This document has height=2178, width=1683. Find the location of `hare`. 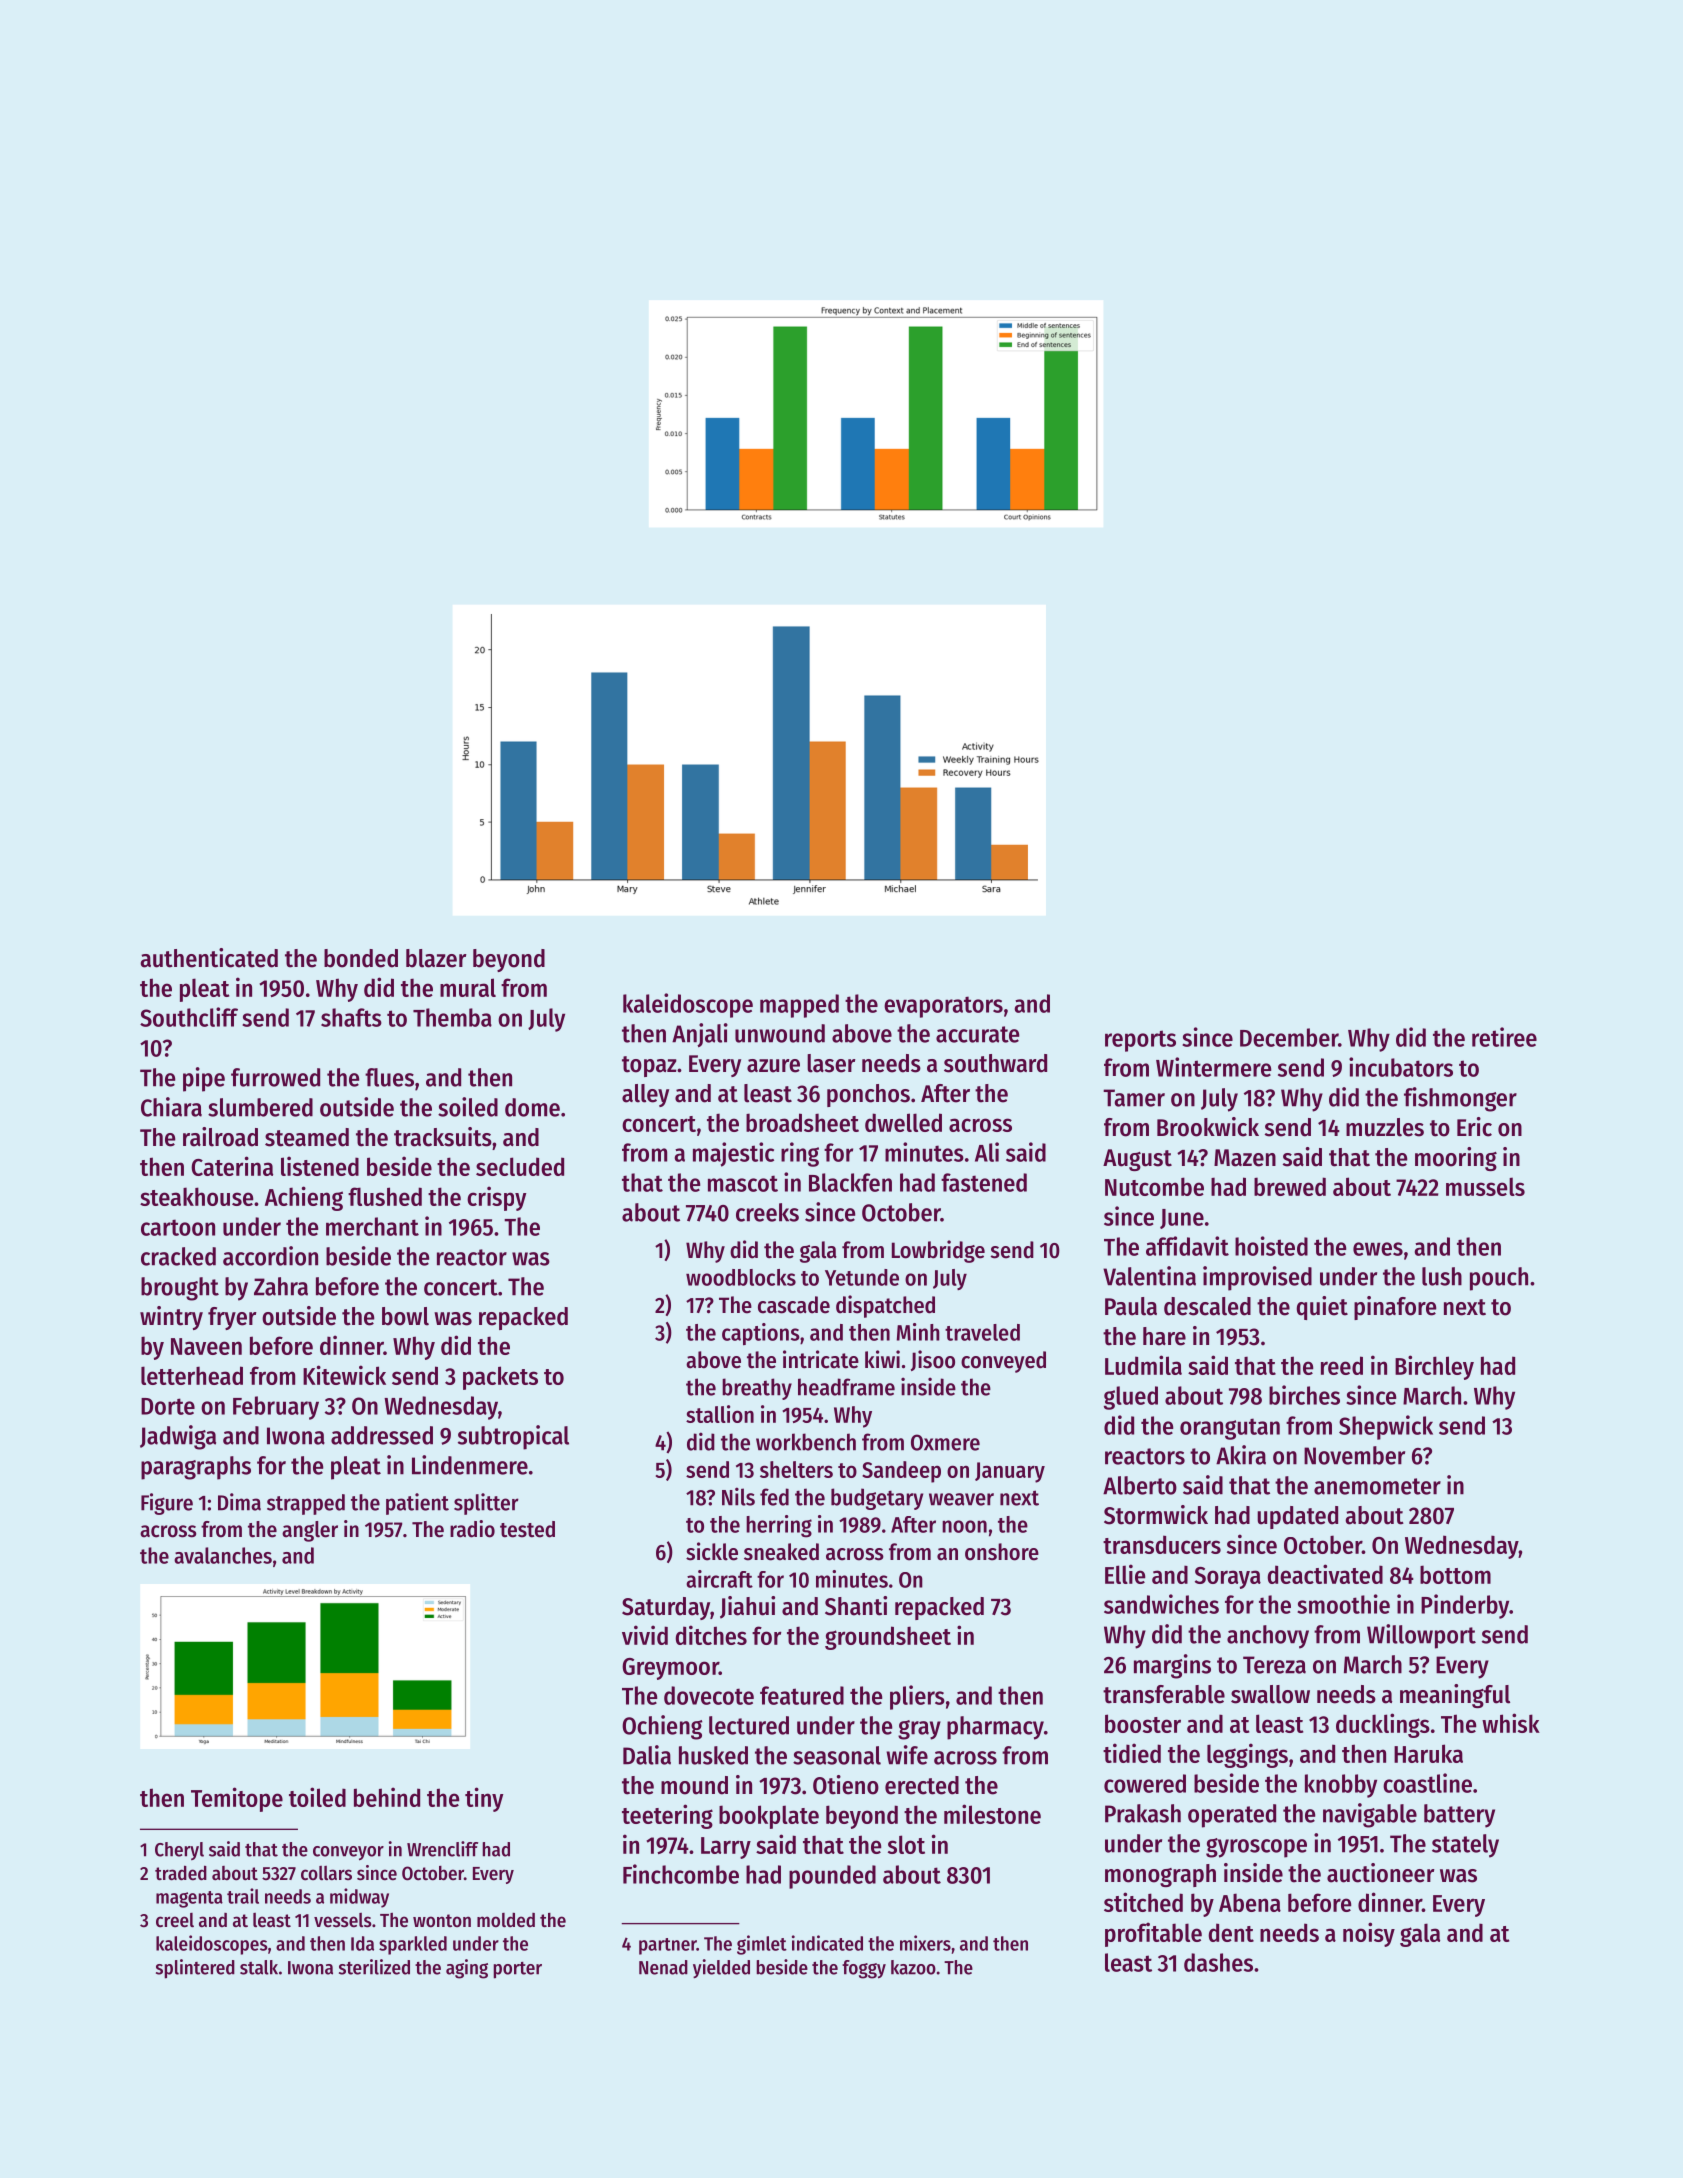

hare is located at coordinates (1164, 1336).
